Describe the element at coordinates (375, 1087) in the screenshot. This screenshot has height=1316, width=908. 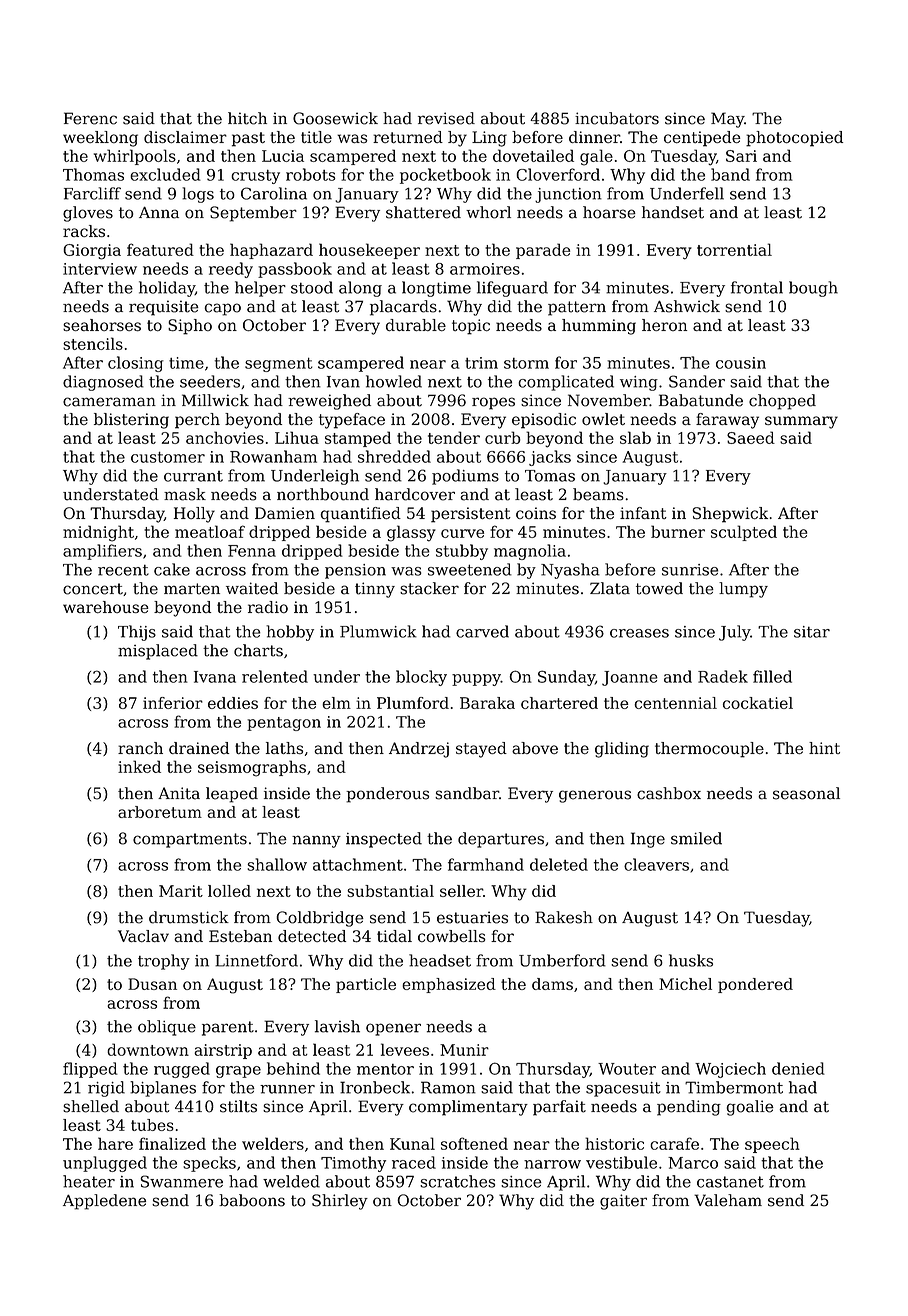
I see `Ironbeck` at that location.
